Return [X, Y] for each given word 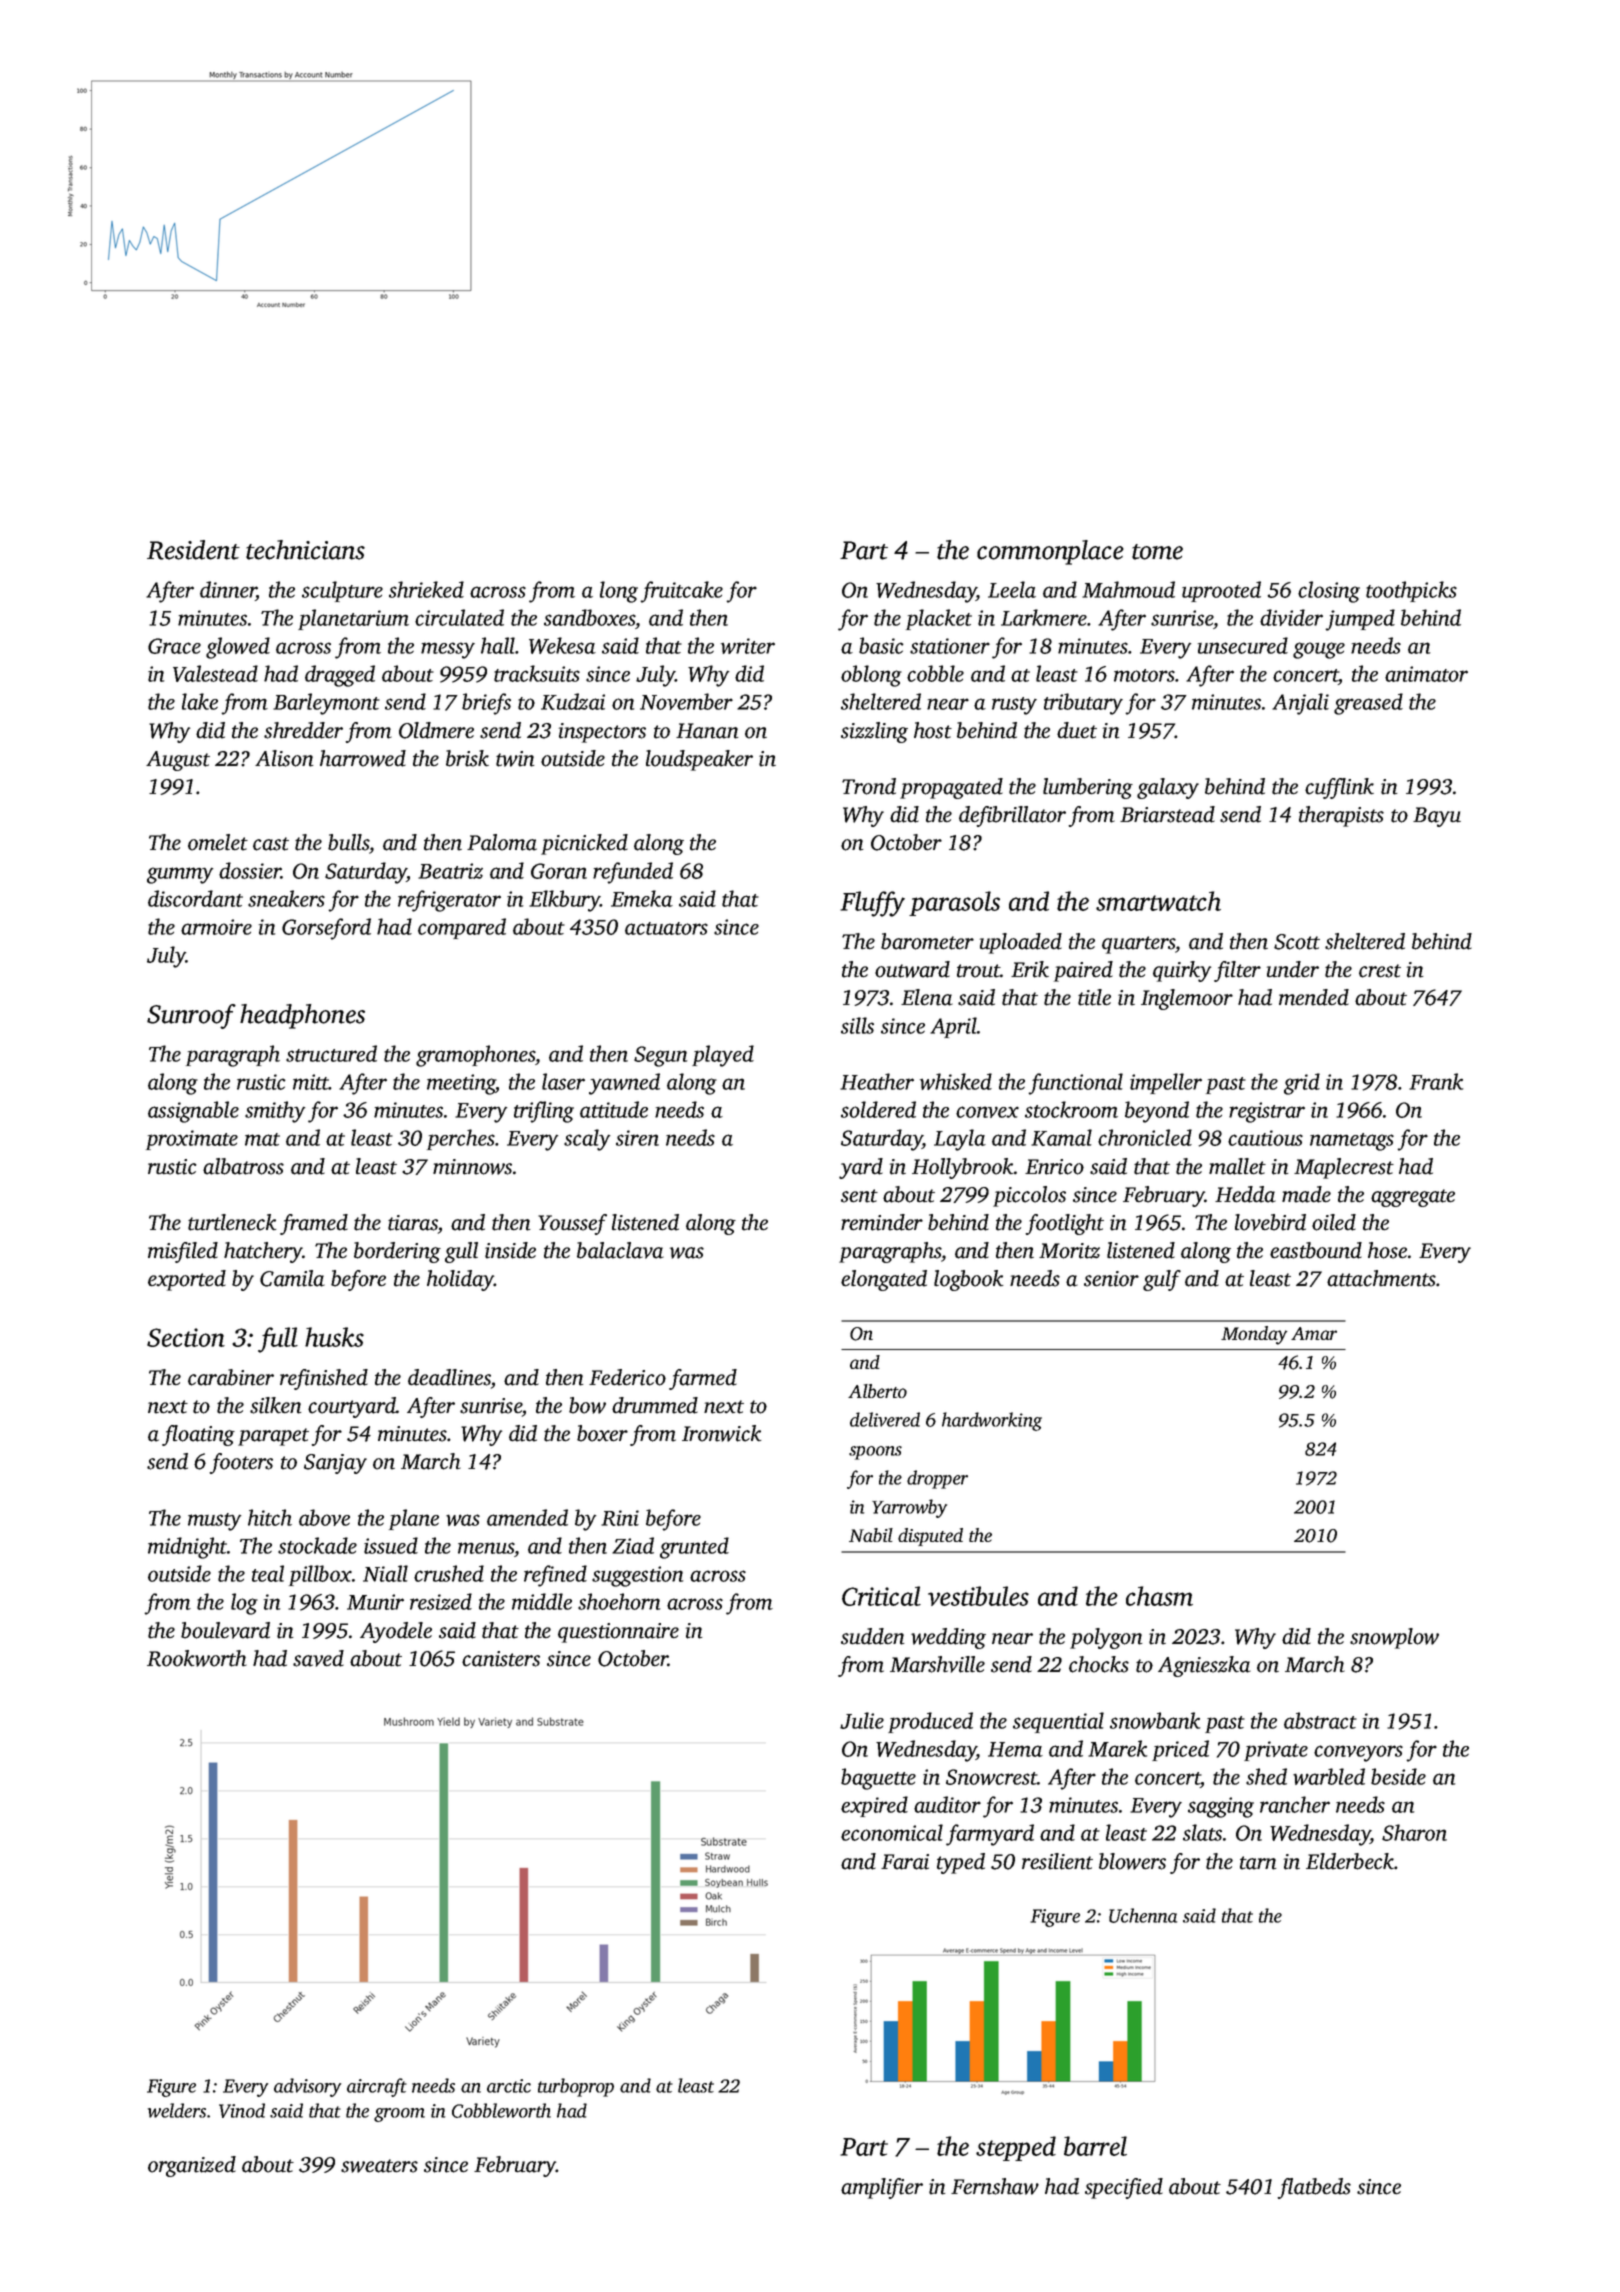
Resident [193, 550]
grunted [694, 1548]
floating [198, 1435]
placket [939, 619]
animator [1426, 674]
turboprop [576, 2087]
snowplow [1394, 1638]
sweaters [379, 2166]
